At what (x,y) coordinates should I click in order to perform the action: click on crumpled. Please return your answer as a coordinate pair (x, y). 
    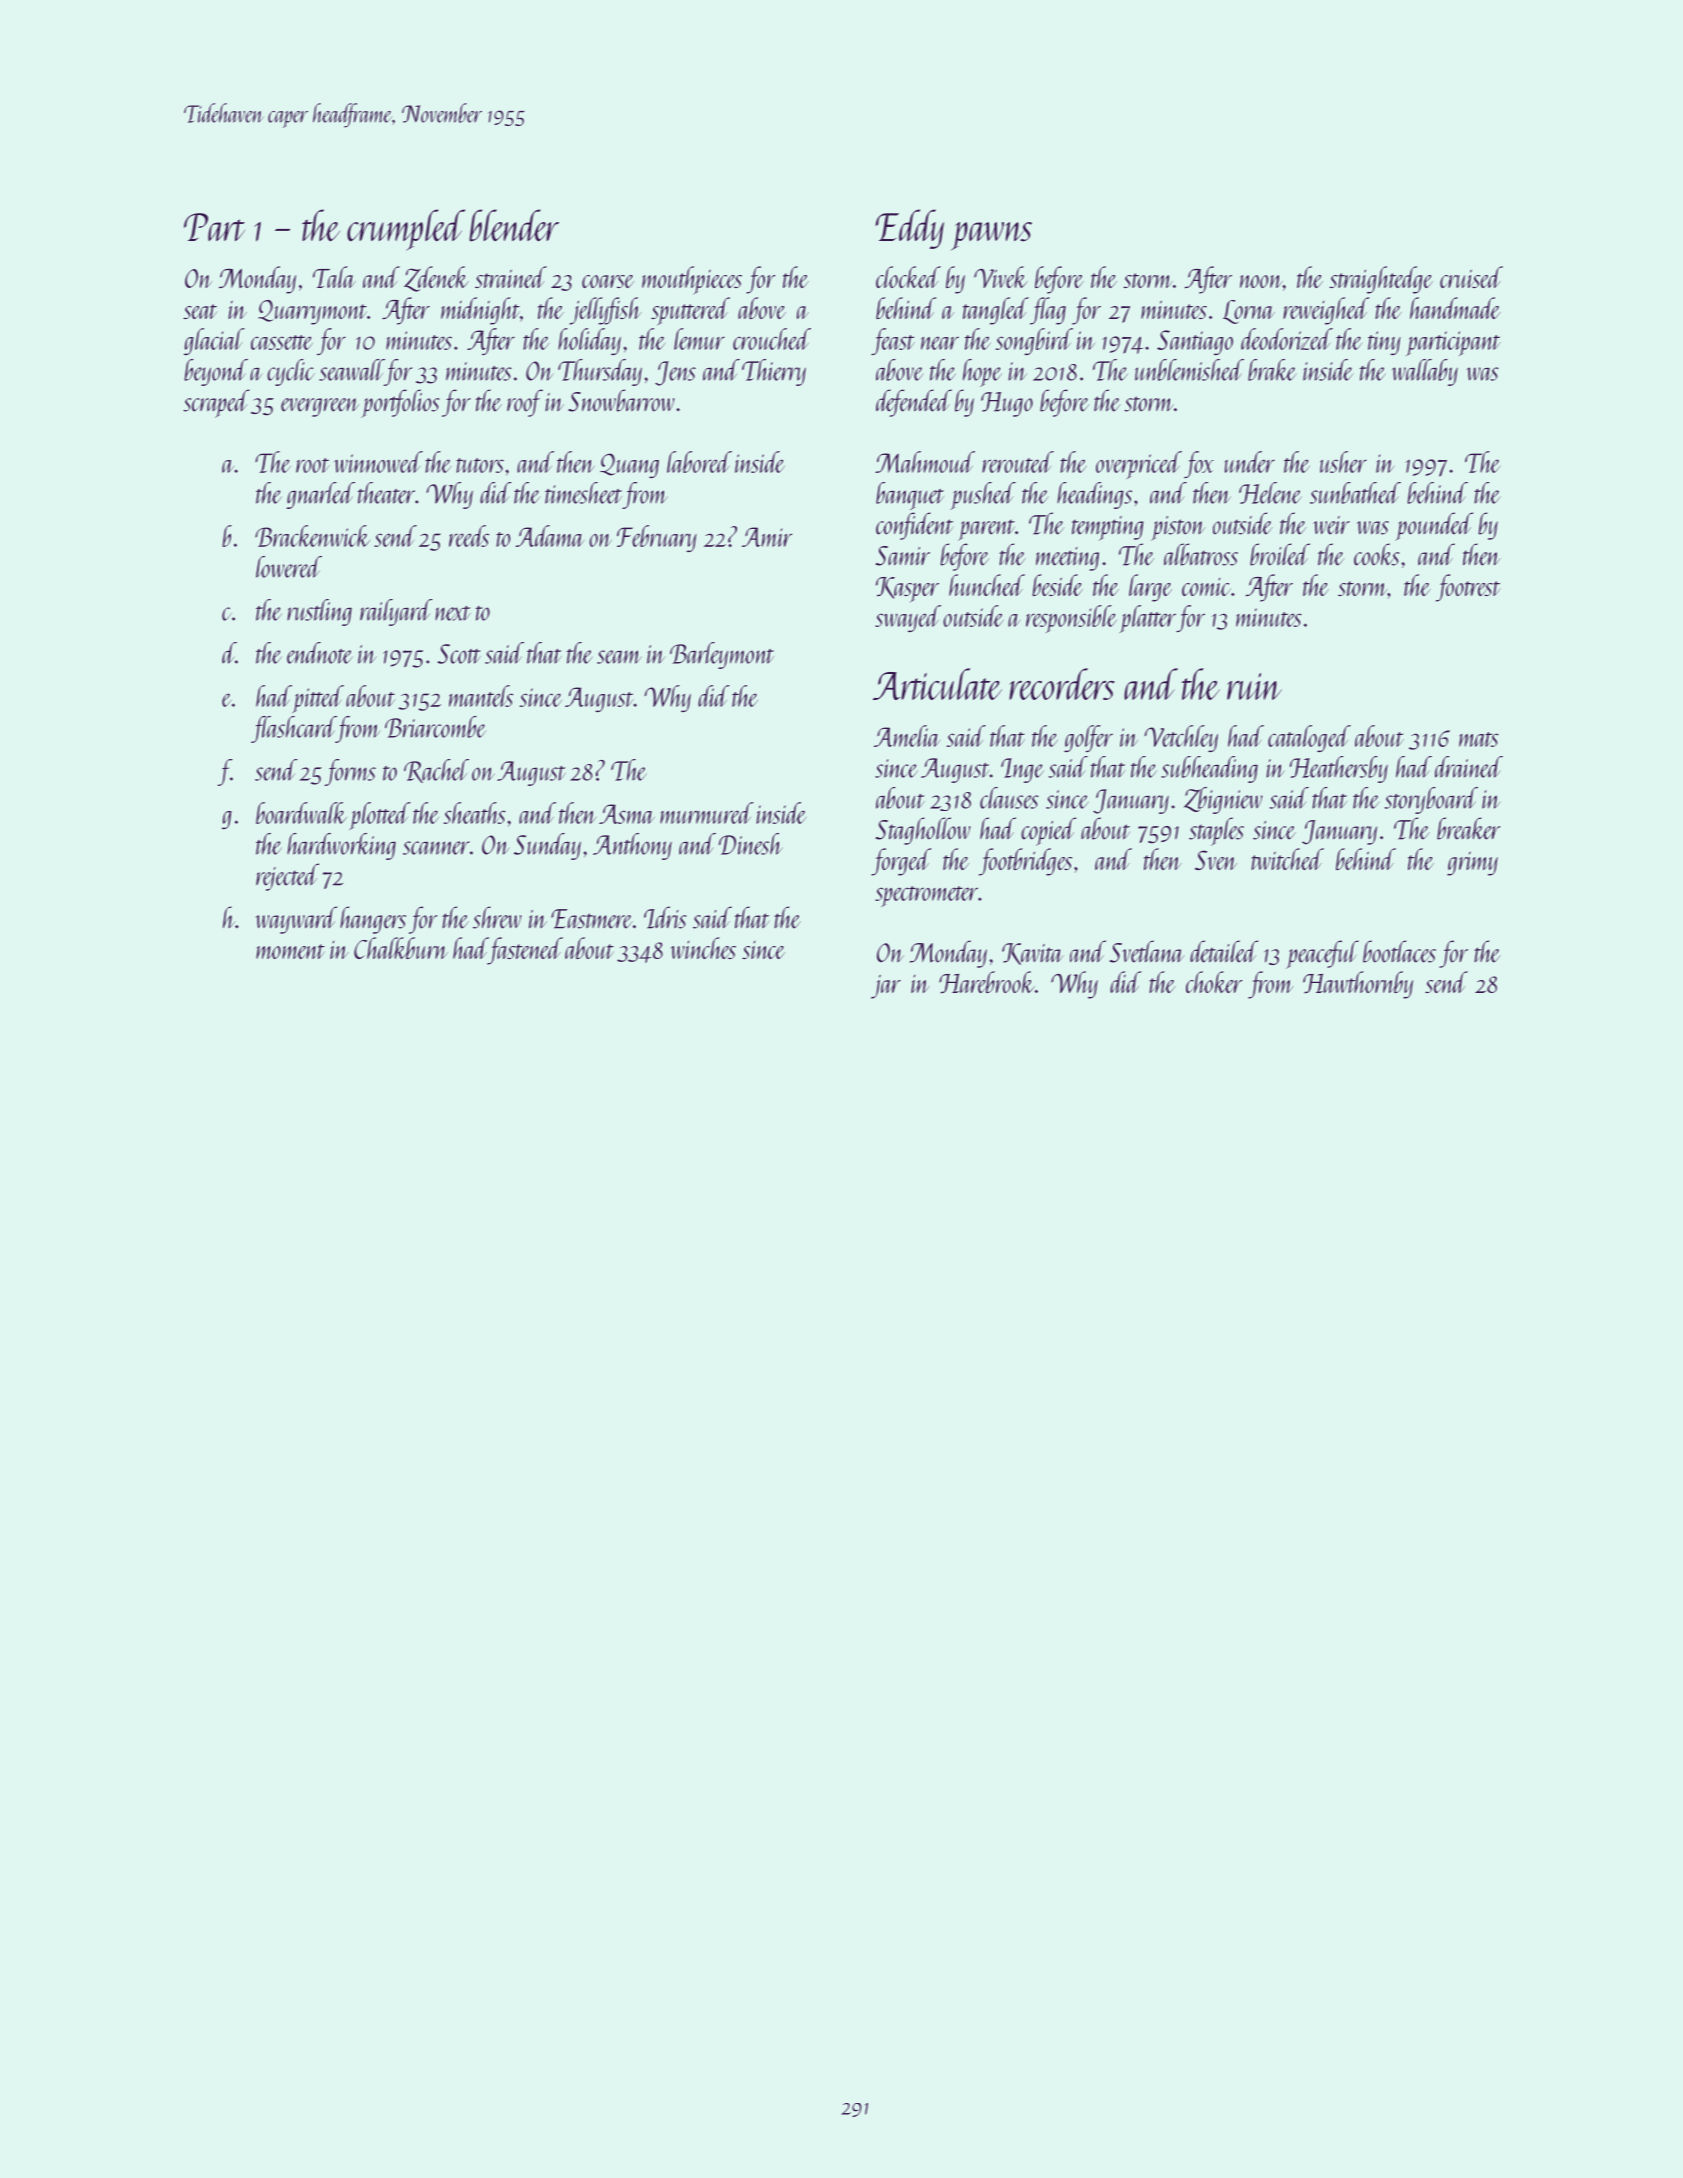
    Looking at the image, I should click on (406, 230).
